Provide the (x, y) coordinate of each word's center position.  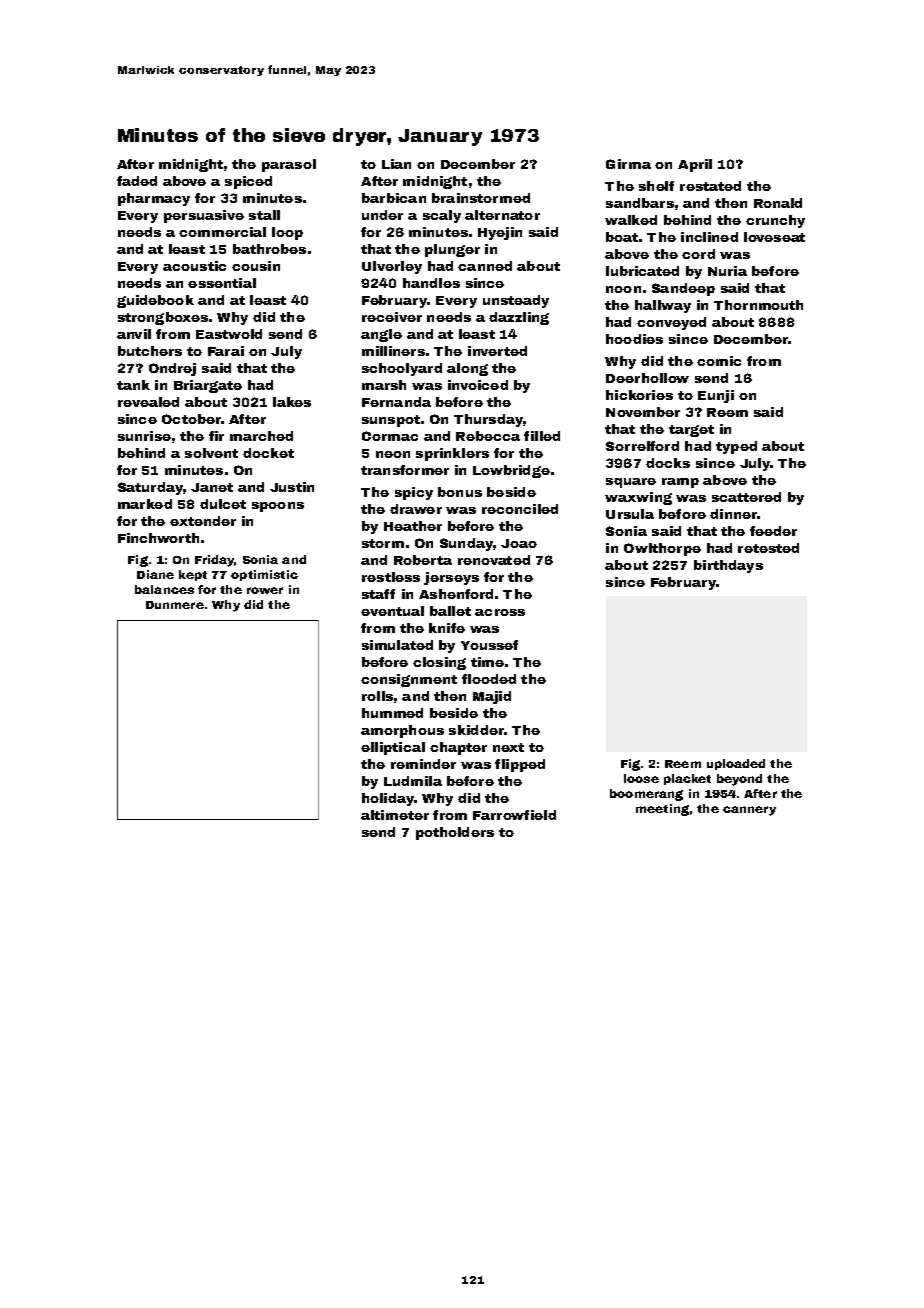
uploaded (736, 764)
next (508, 747)
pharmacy (154, 199)
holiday (388, 799)
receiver (392, 317)
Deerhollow (647, 378)
